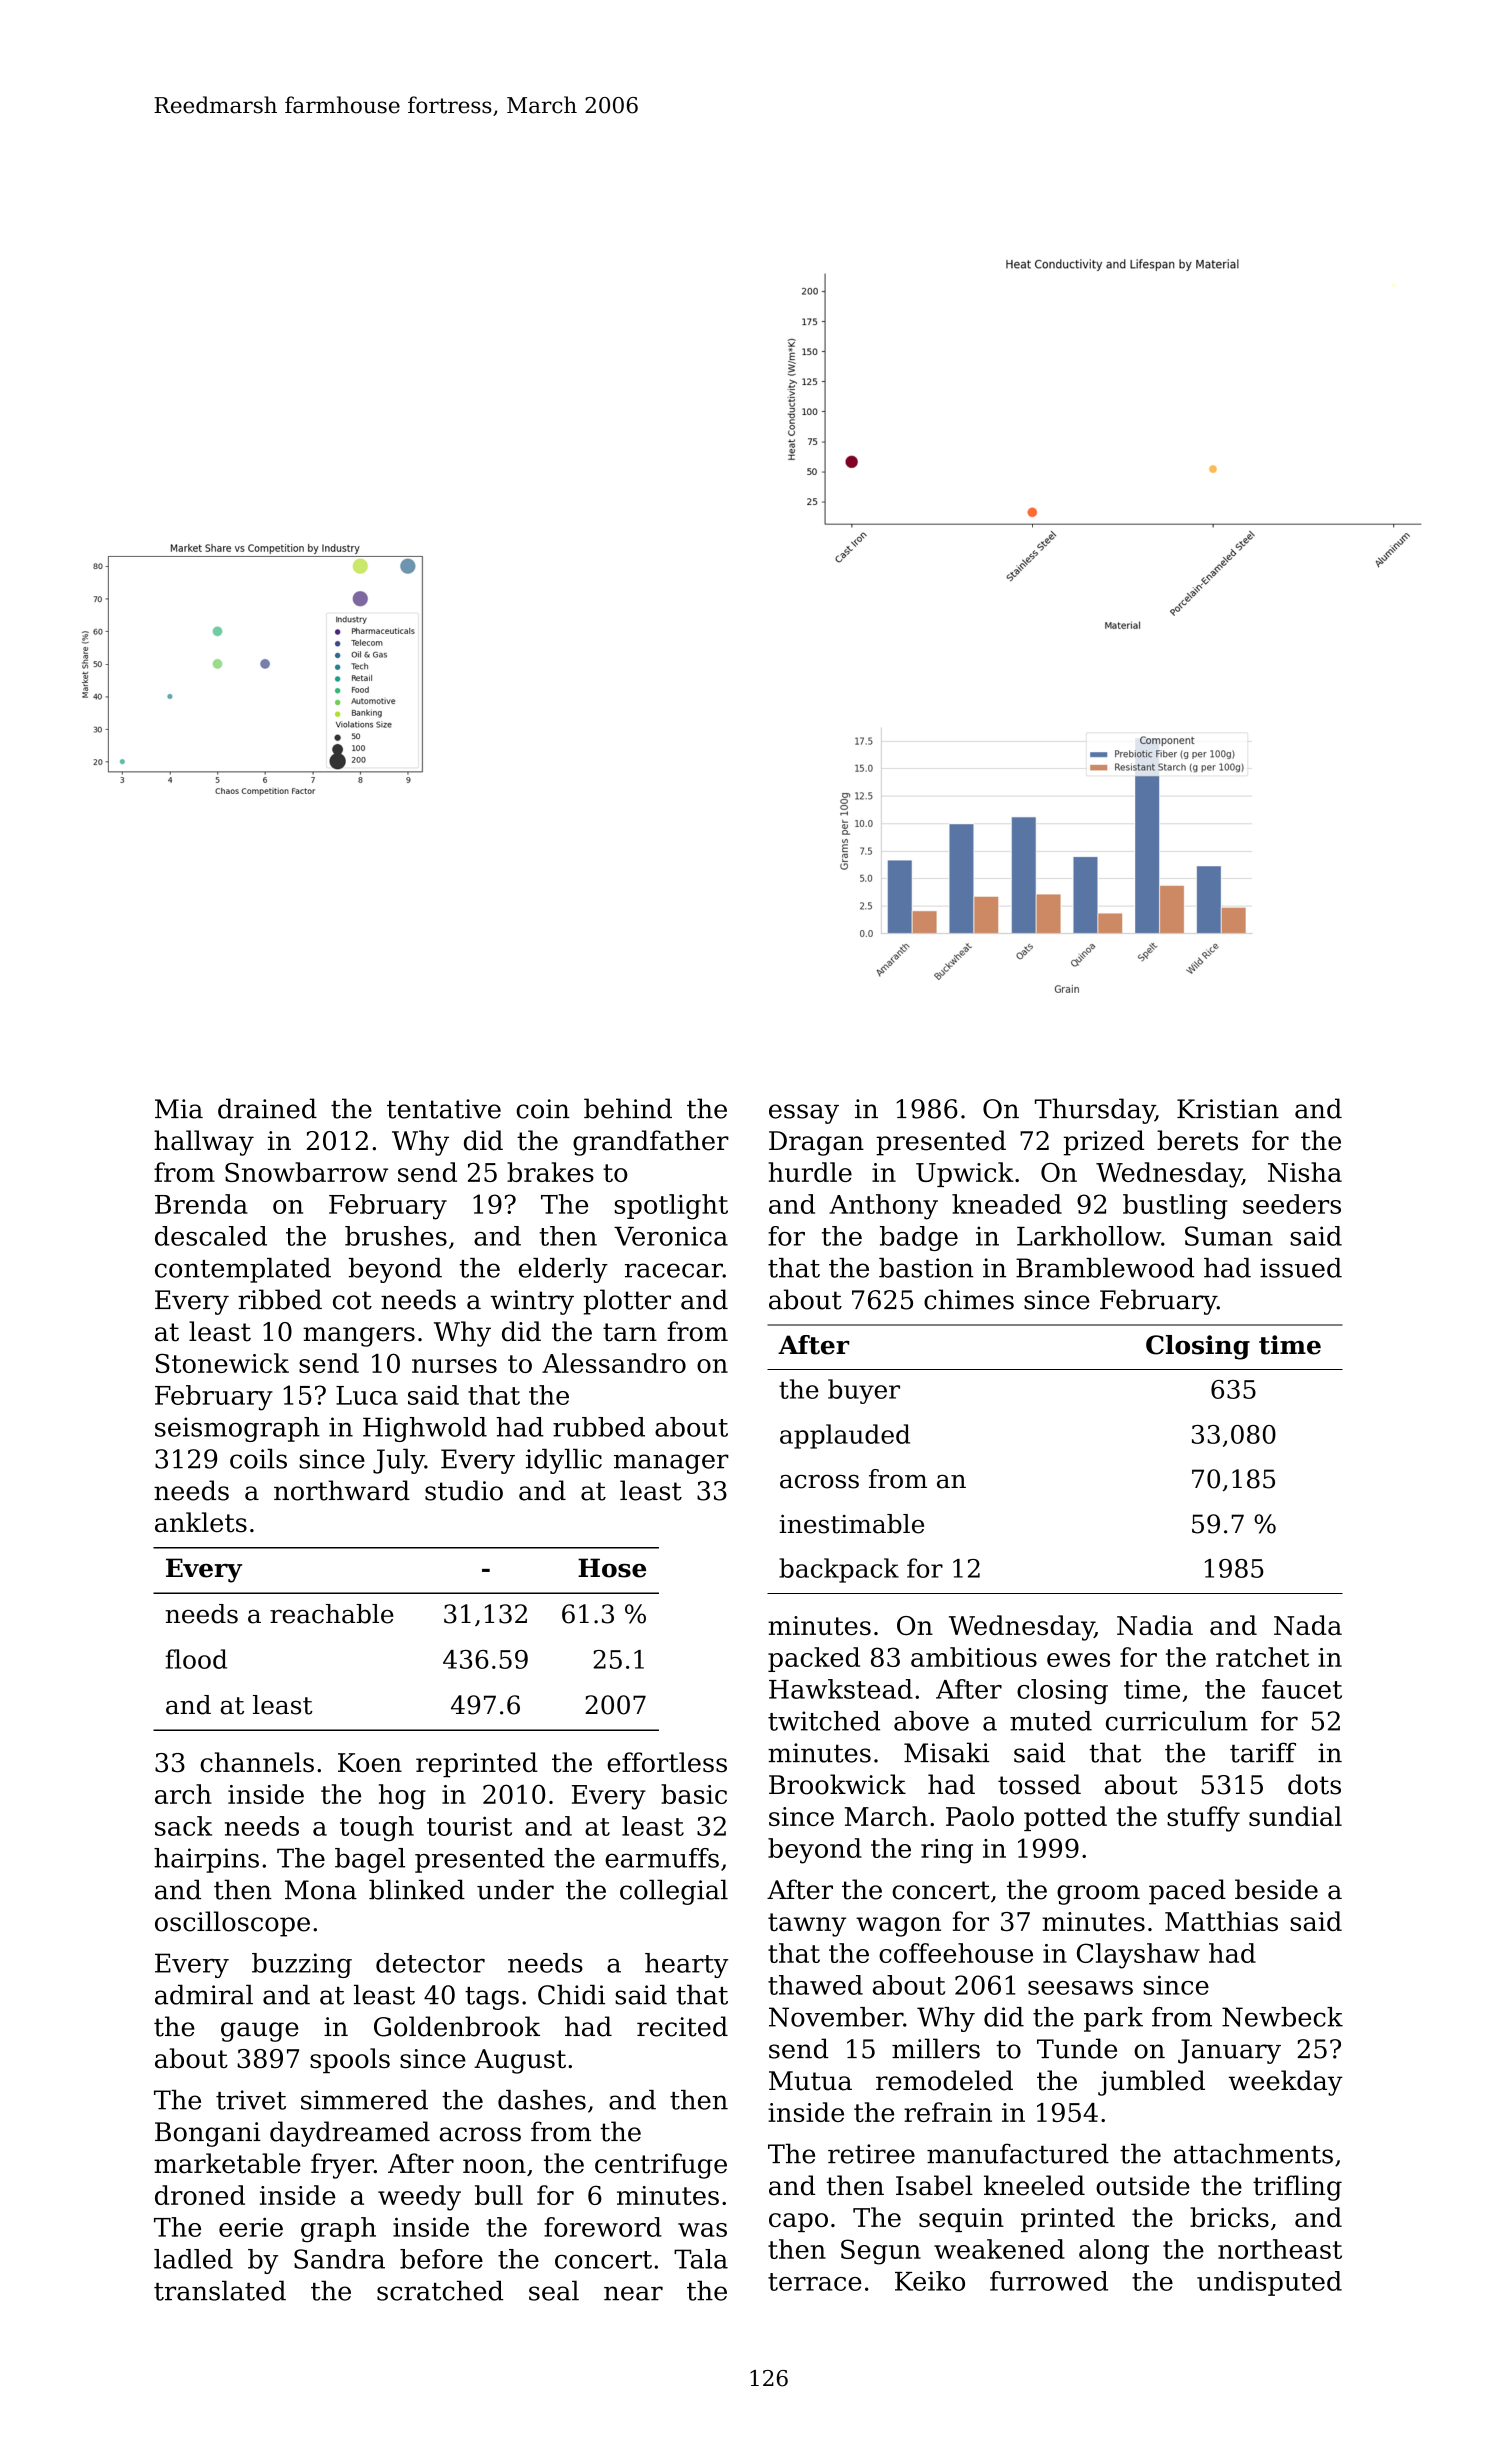  Describe the element at coordinates (651, 1143) in the screenshot. I see `grandfather` at that location.
